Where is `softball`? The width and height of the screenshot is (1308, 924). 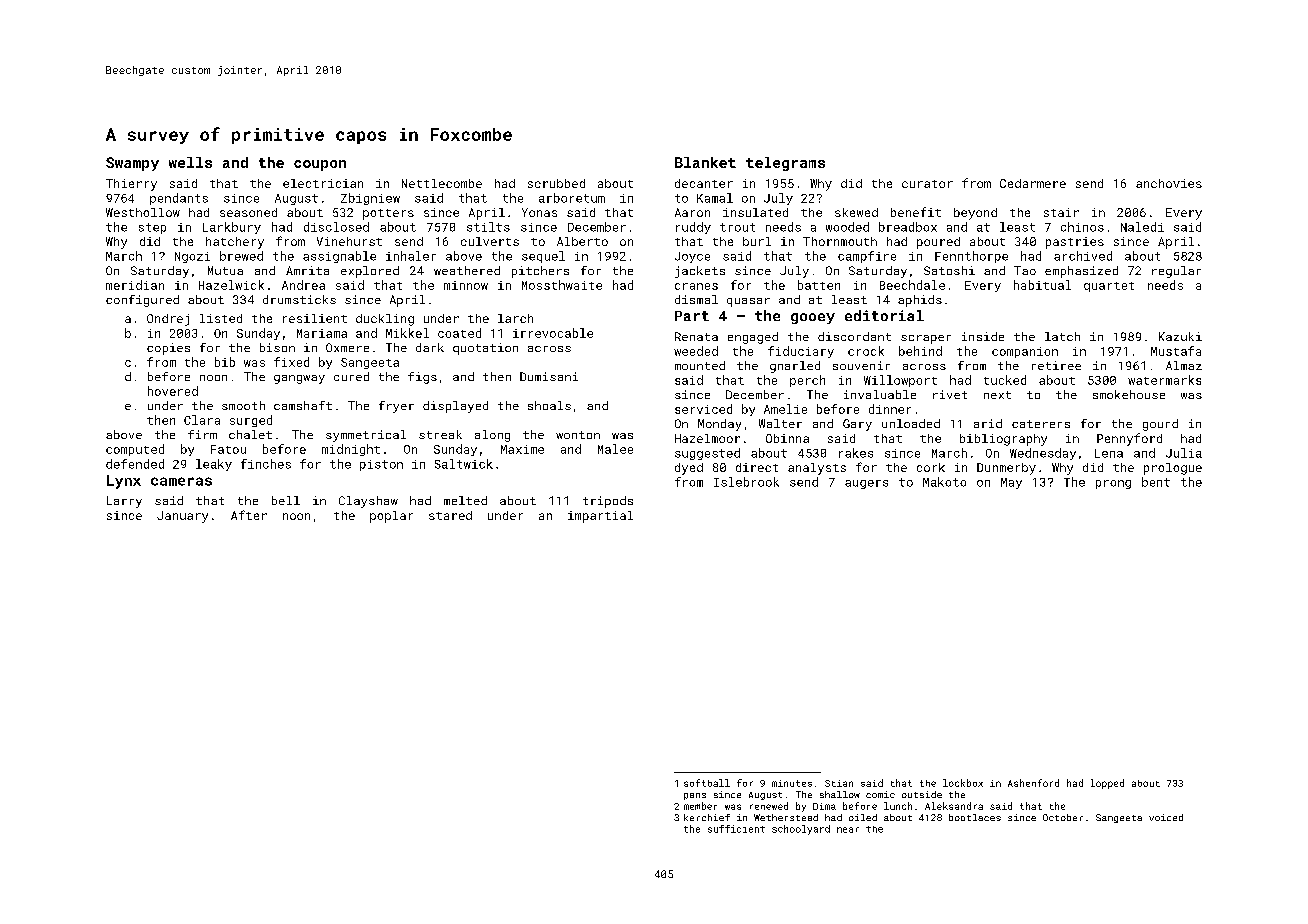
softball is located at coordinates (707, 783).
